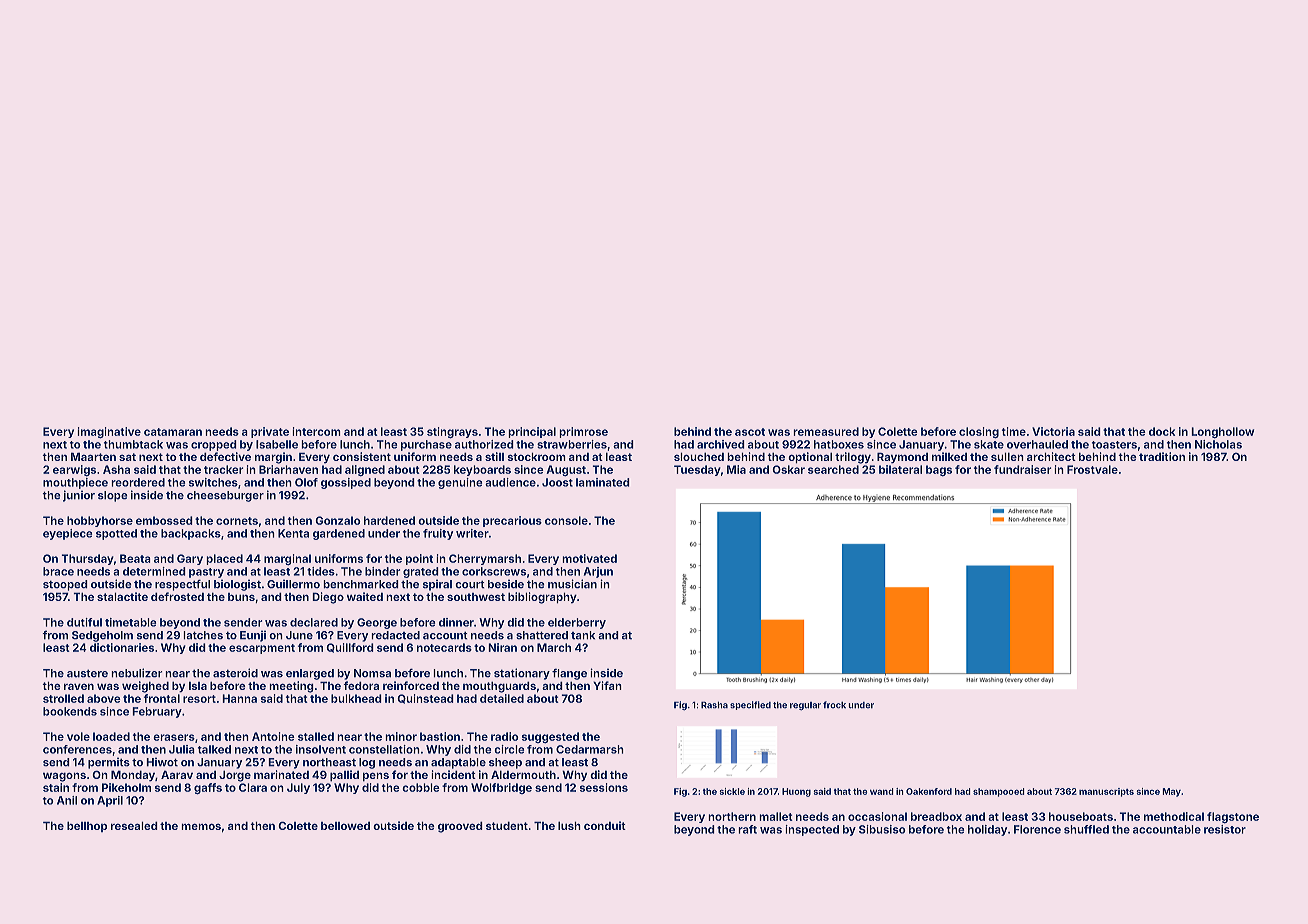  Describe the element at coordinates (569, 674) in the screenshot. I see `flange` at that location.
